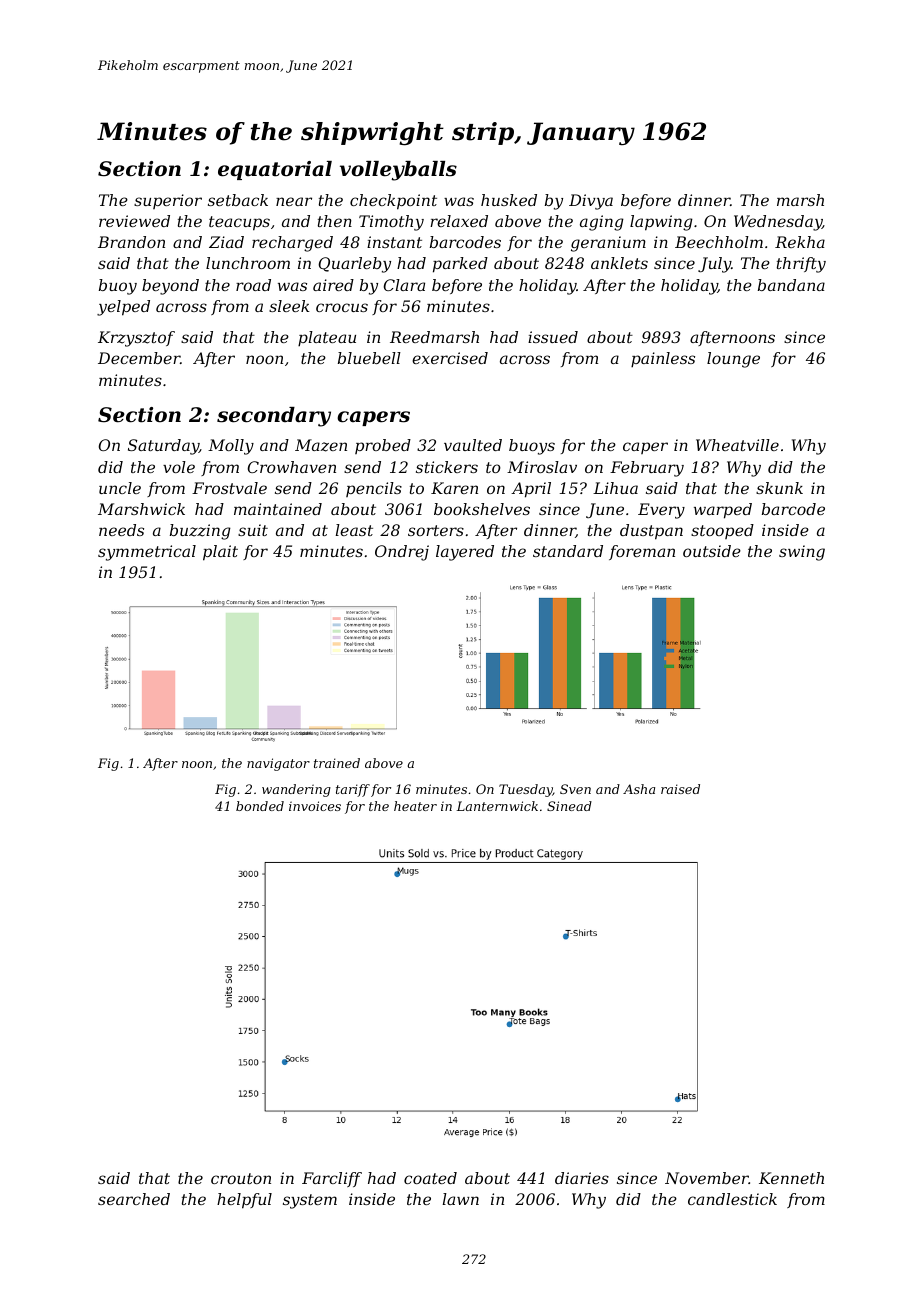 This page has height=1314, width=924. What do you see at coordinates (430, 1178) in the page?
I see `coated` at bounding box center [430, 1178].
